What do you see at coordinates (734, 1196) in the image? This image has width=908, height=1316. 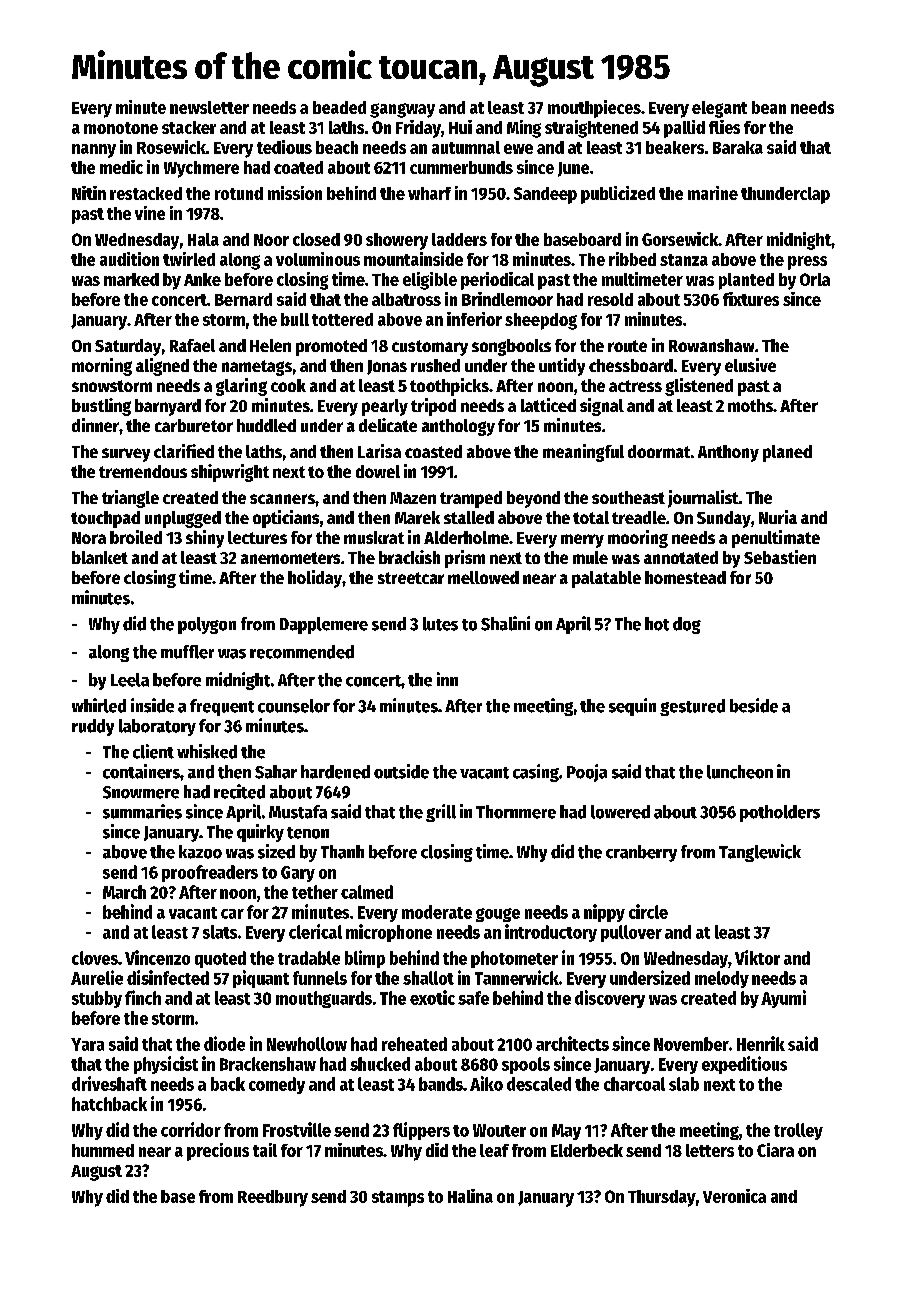 I see `Veronica` at bounding box center [734, 1196].
